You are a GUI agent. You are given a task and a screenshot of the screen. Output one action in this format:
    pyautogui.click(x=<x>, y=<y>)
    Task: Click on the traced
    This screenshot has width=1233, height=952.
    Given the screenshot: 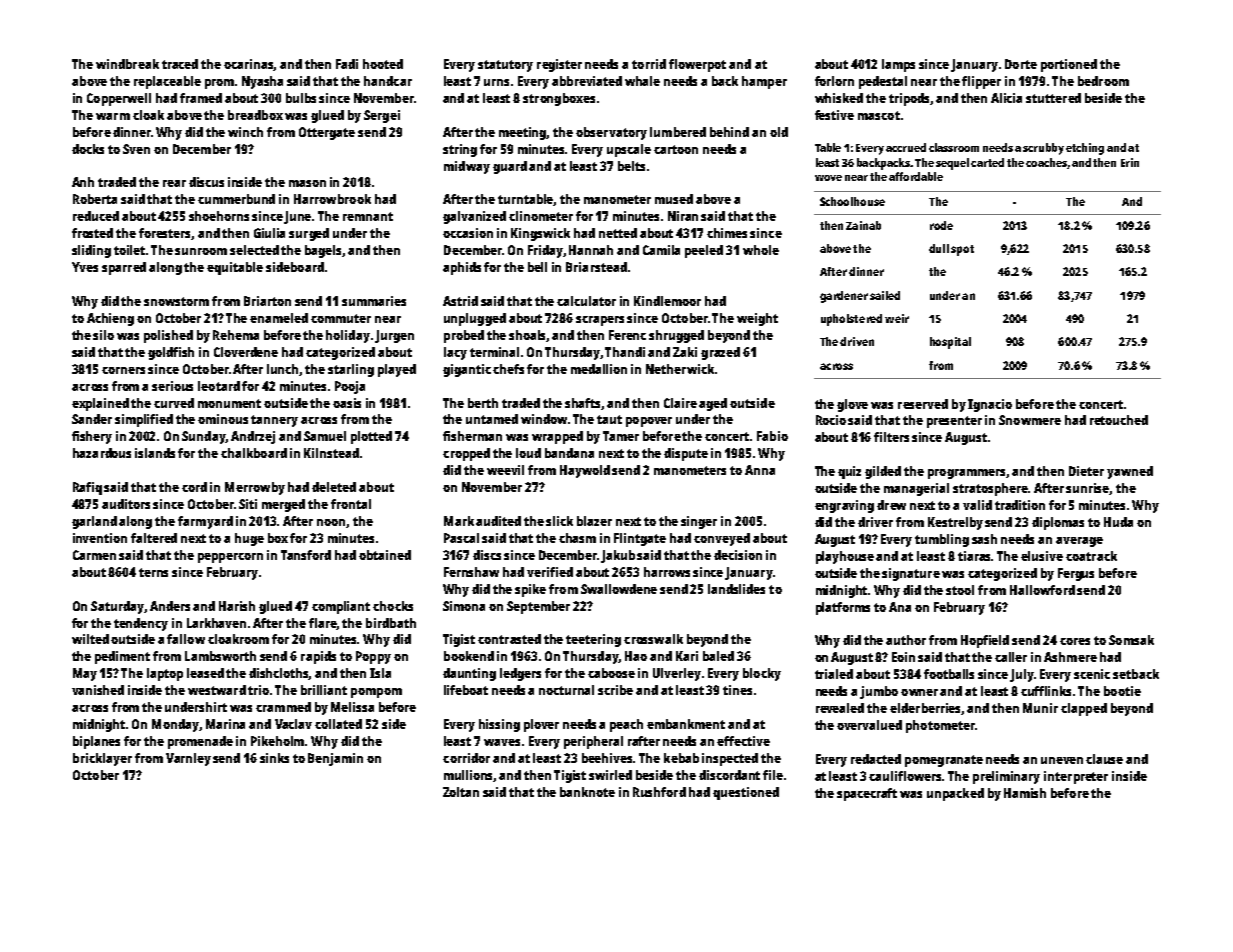 What is the action you would take?
    pyautogui.click(x=180, y=64)
